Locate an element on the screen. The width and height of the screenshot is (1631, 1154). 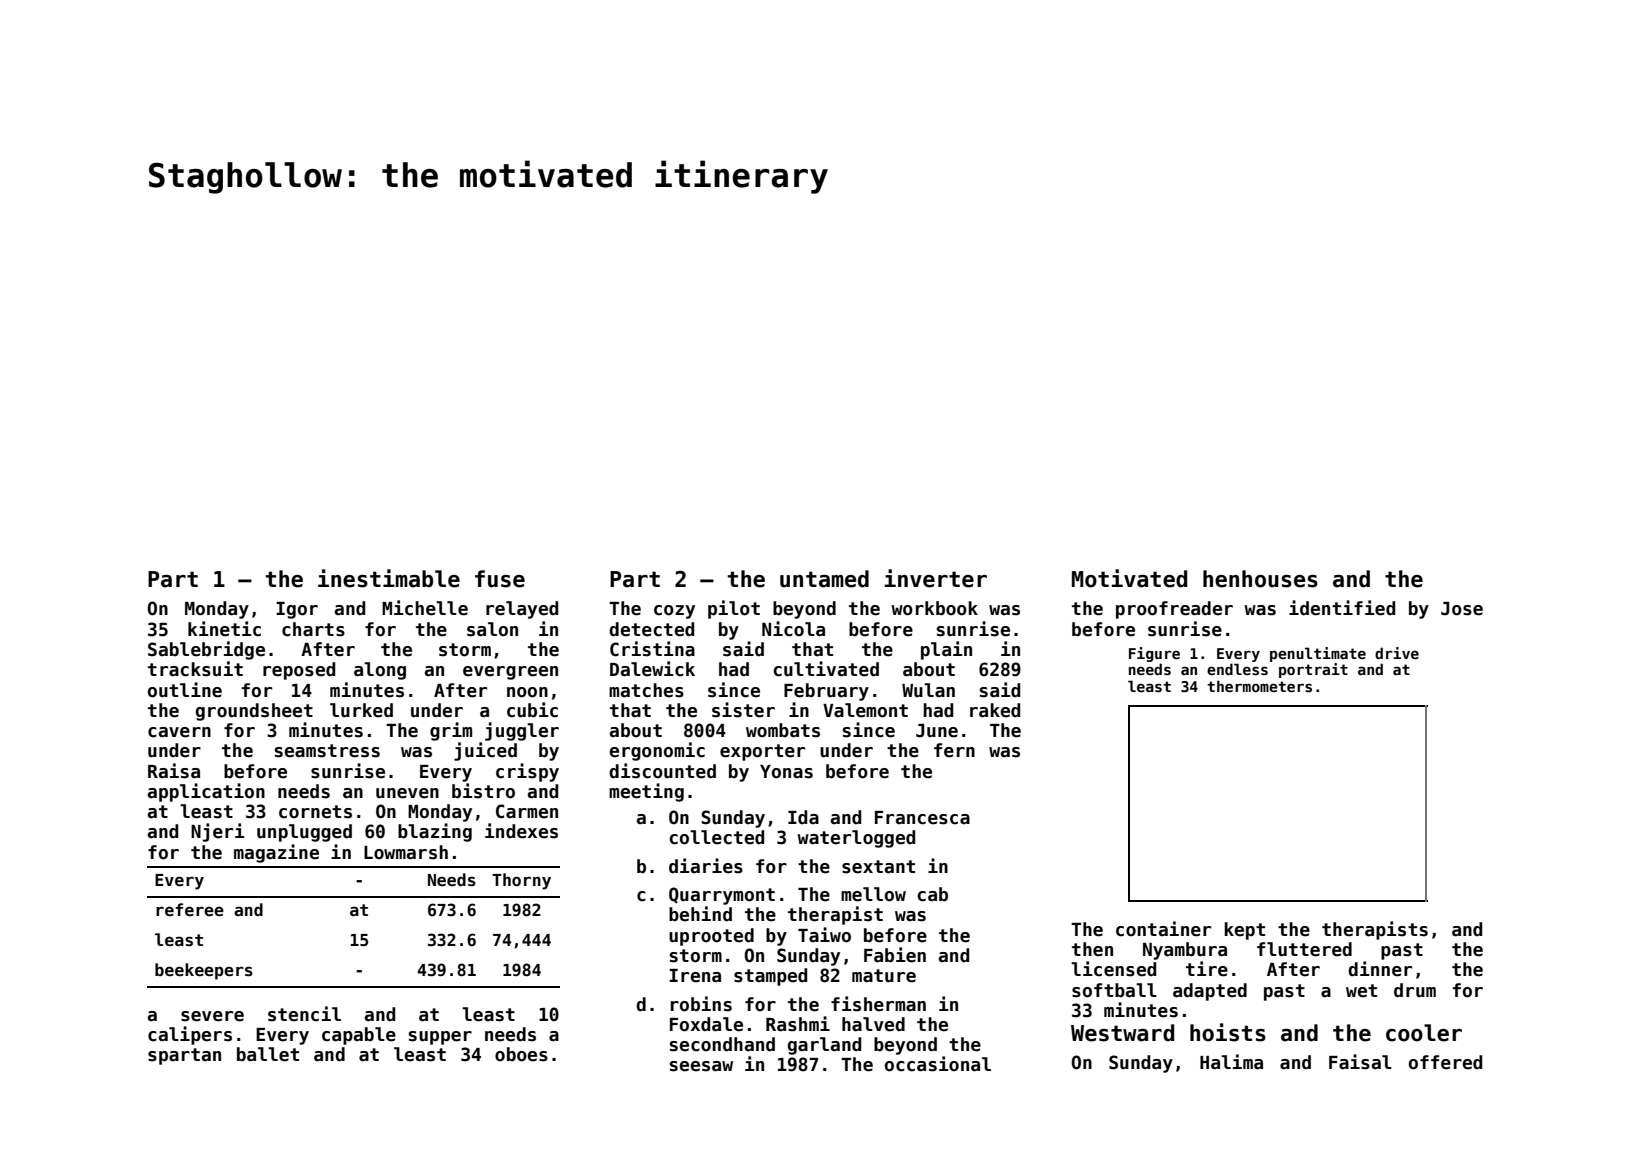
Halima is located at coordinates (1231, 1062).
